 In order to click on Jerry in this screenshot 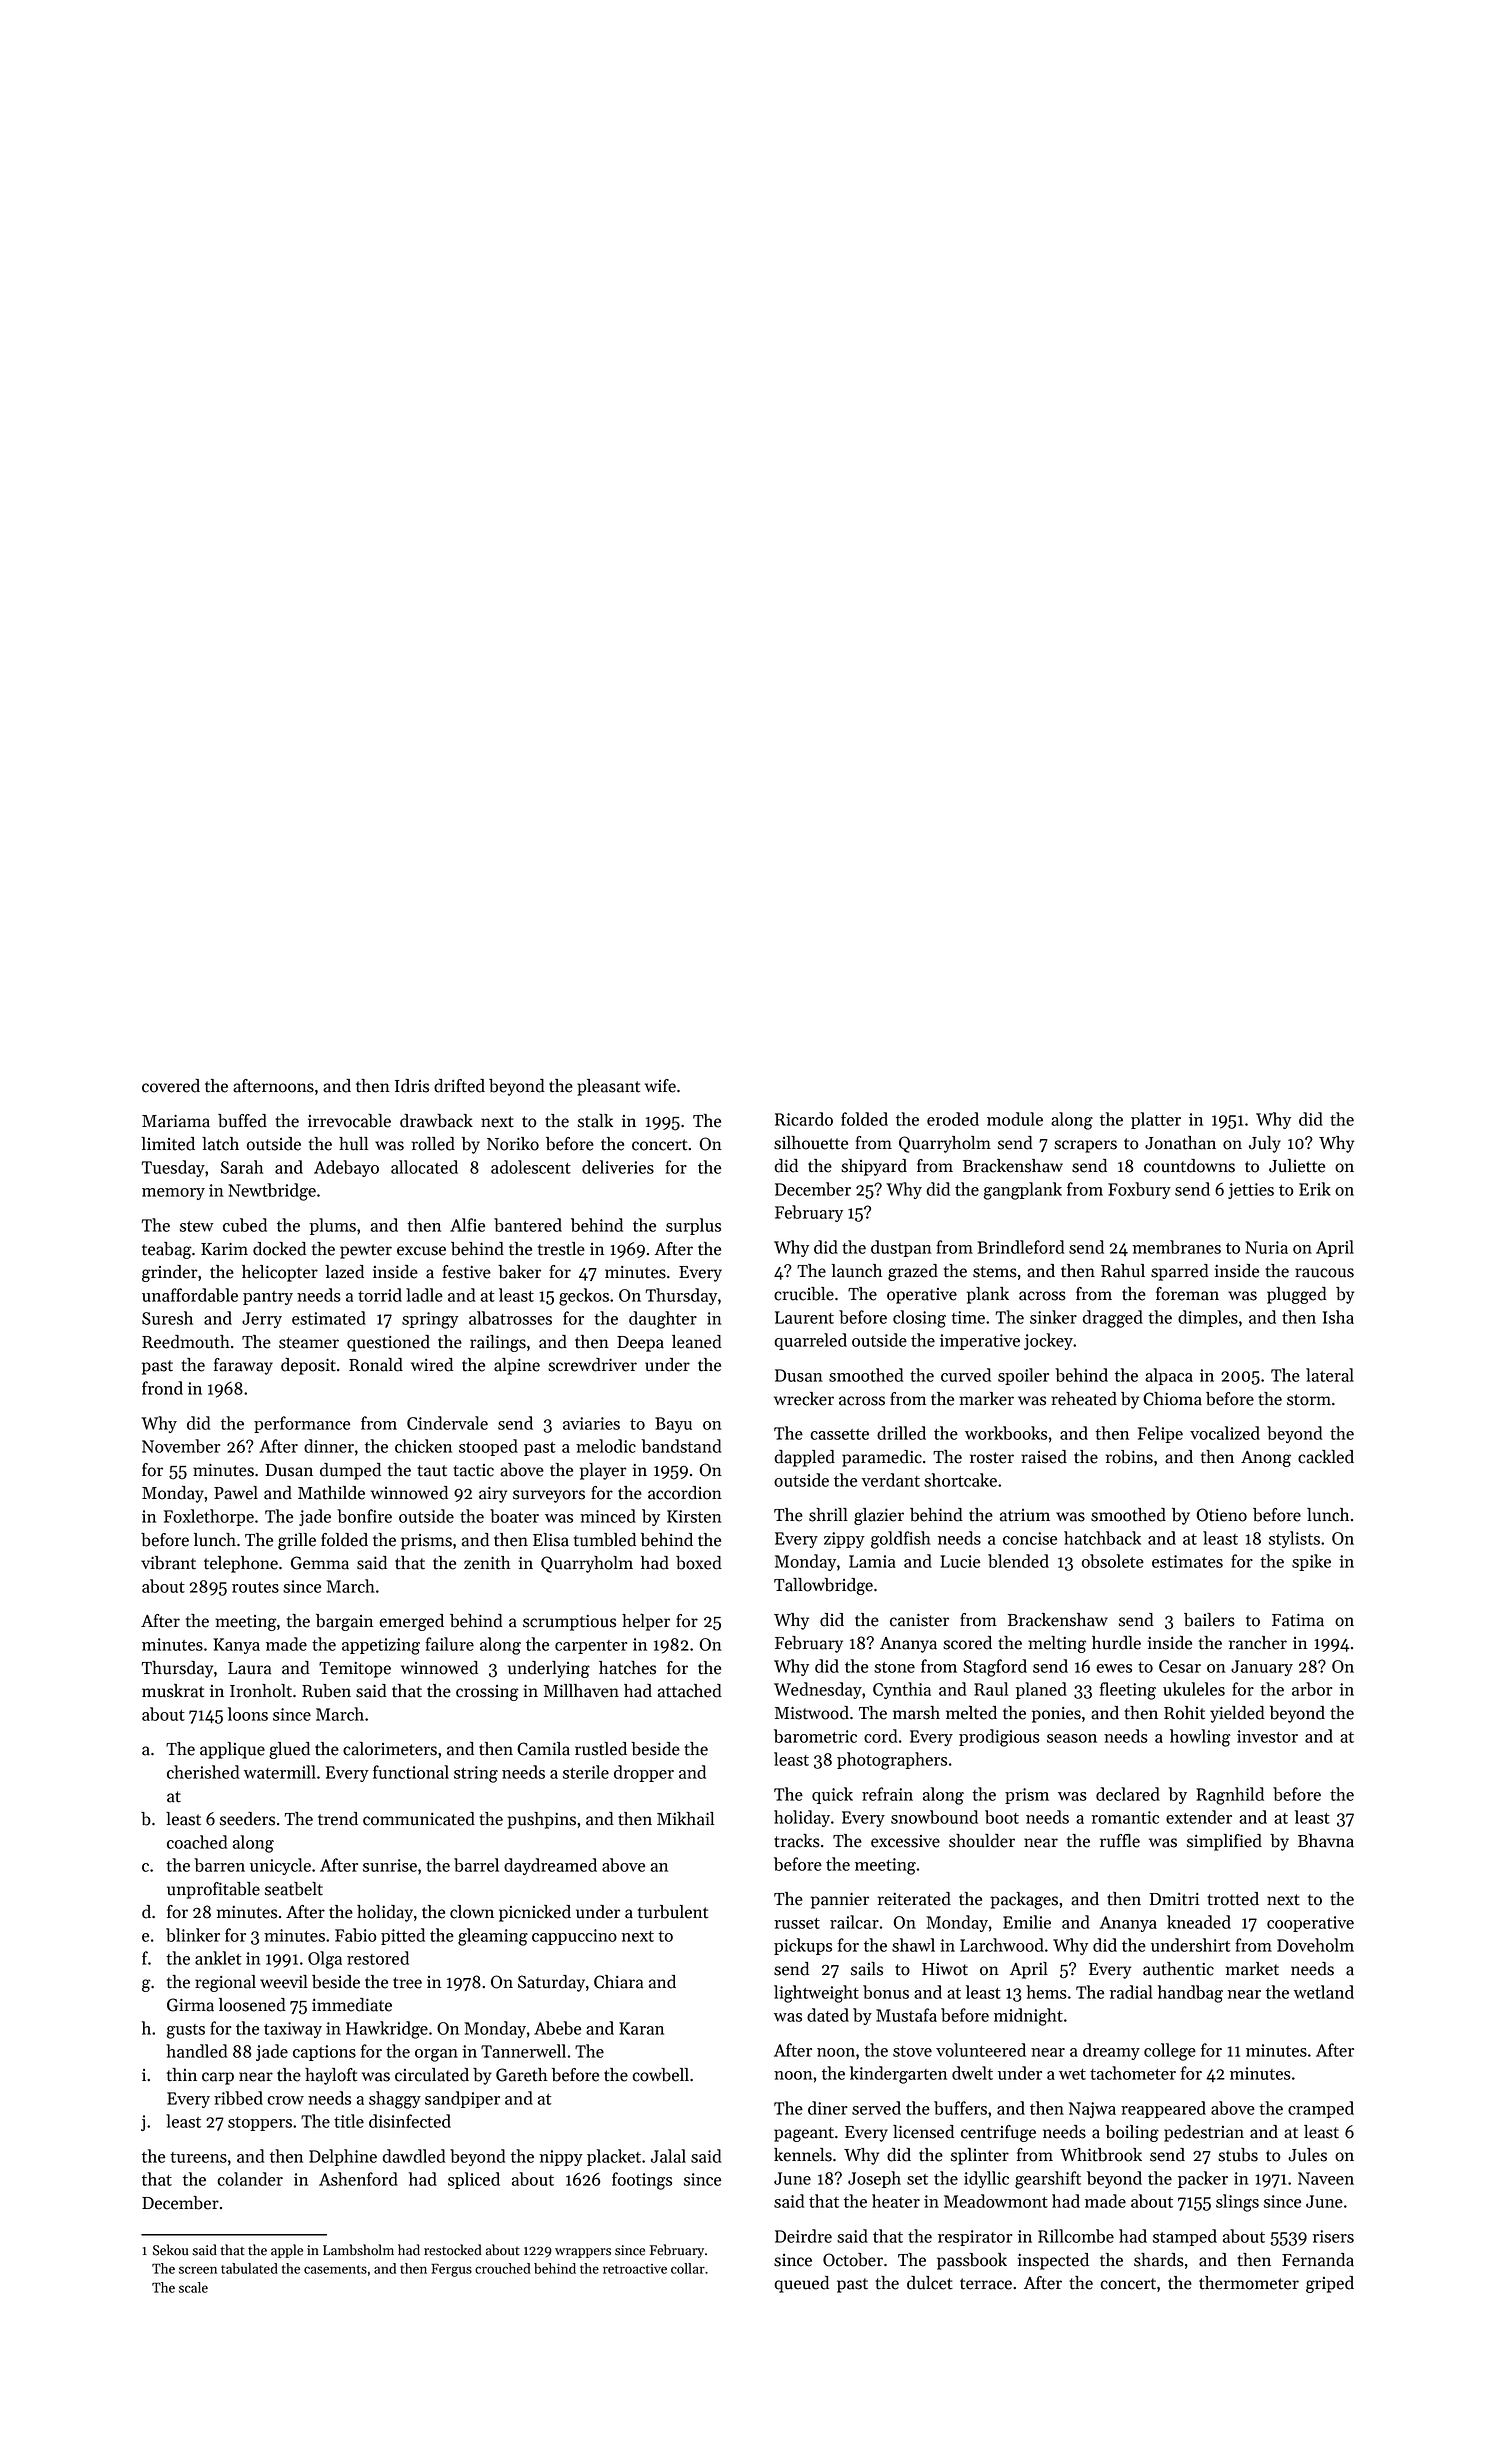, I will do `click(262, 1320)`.
